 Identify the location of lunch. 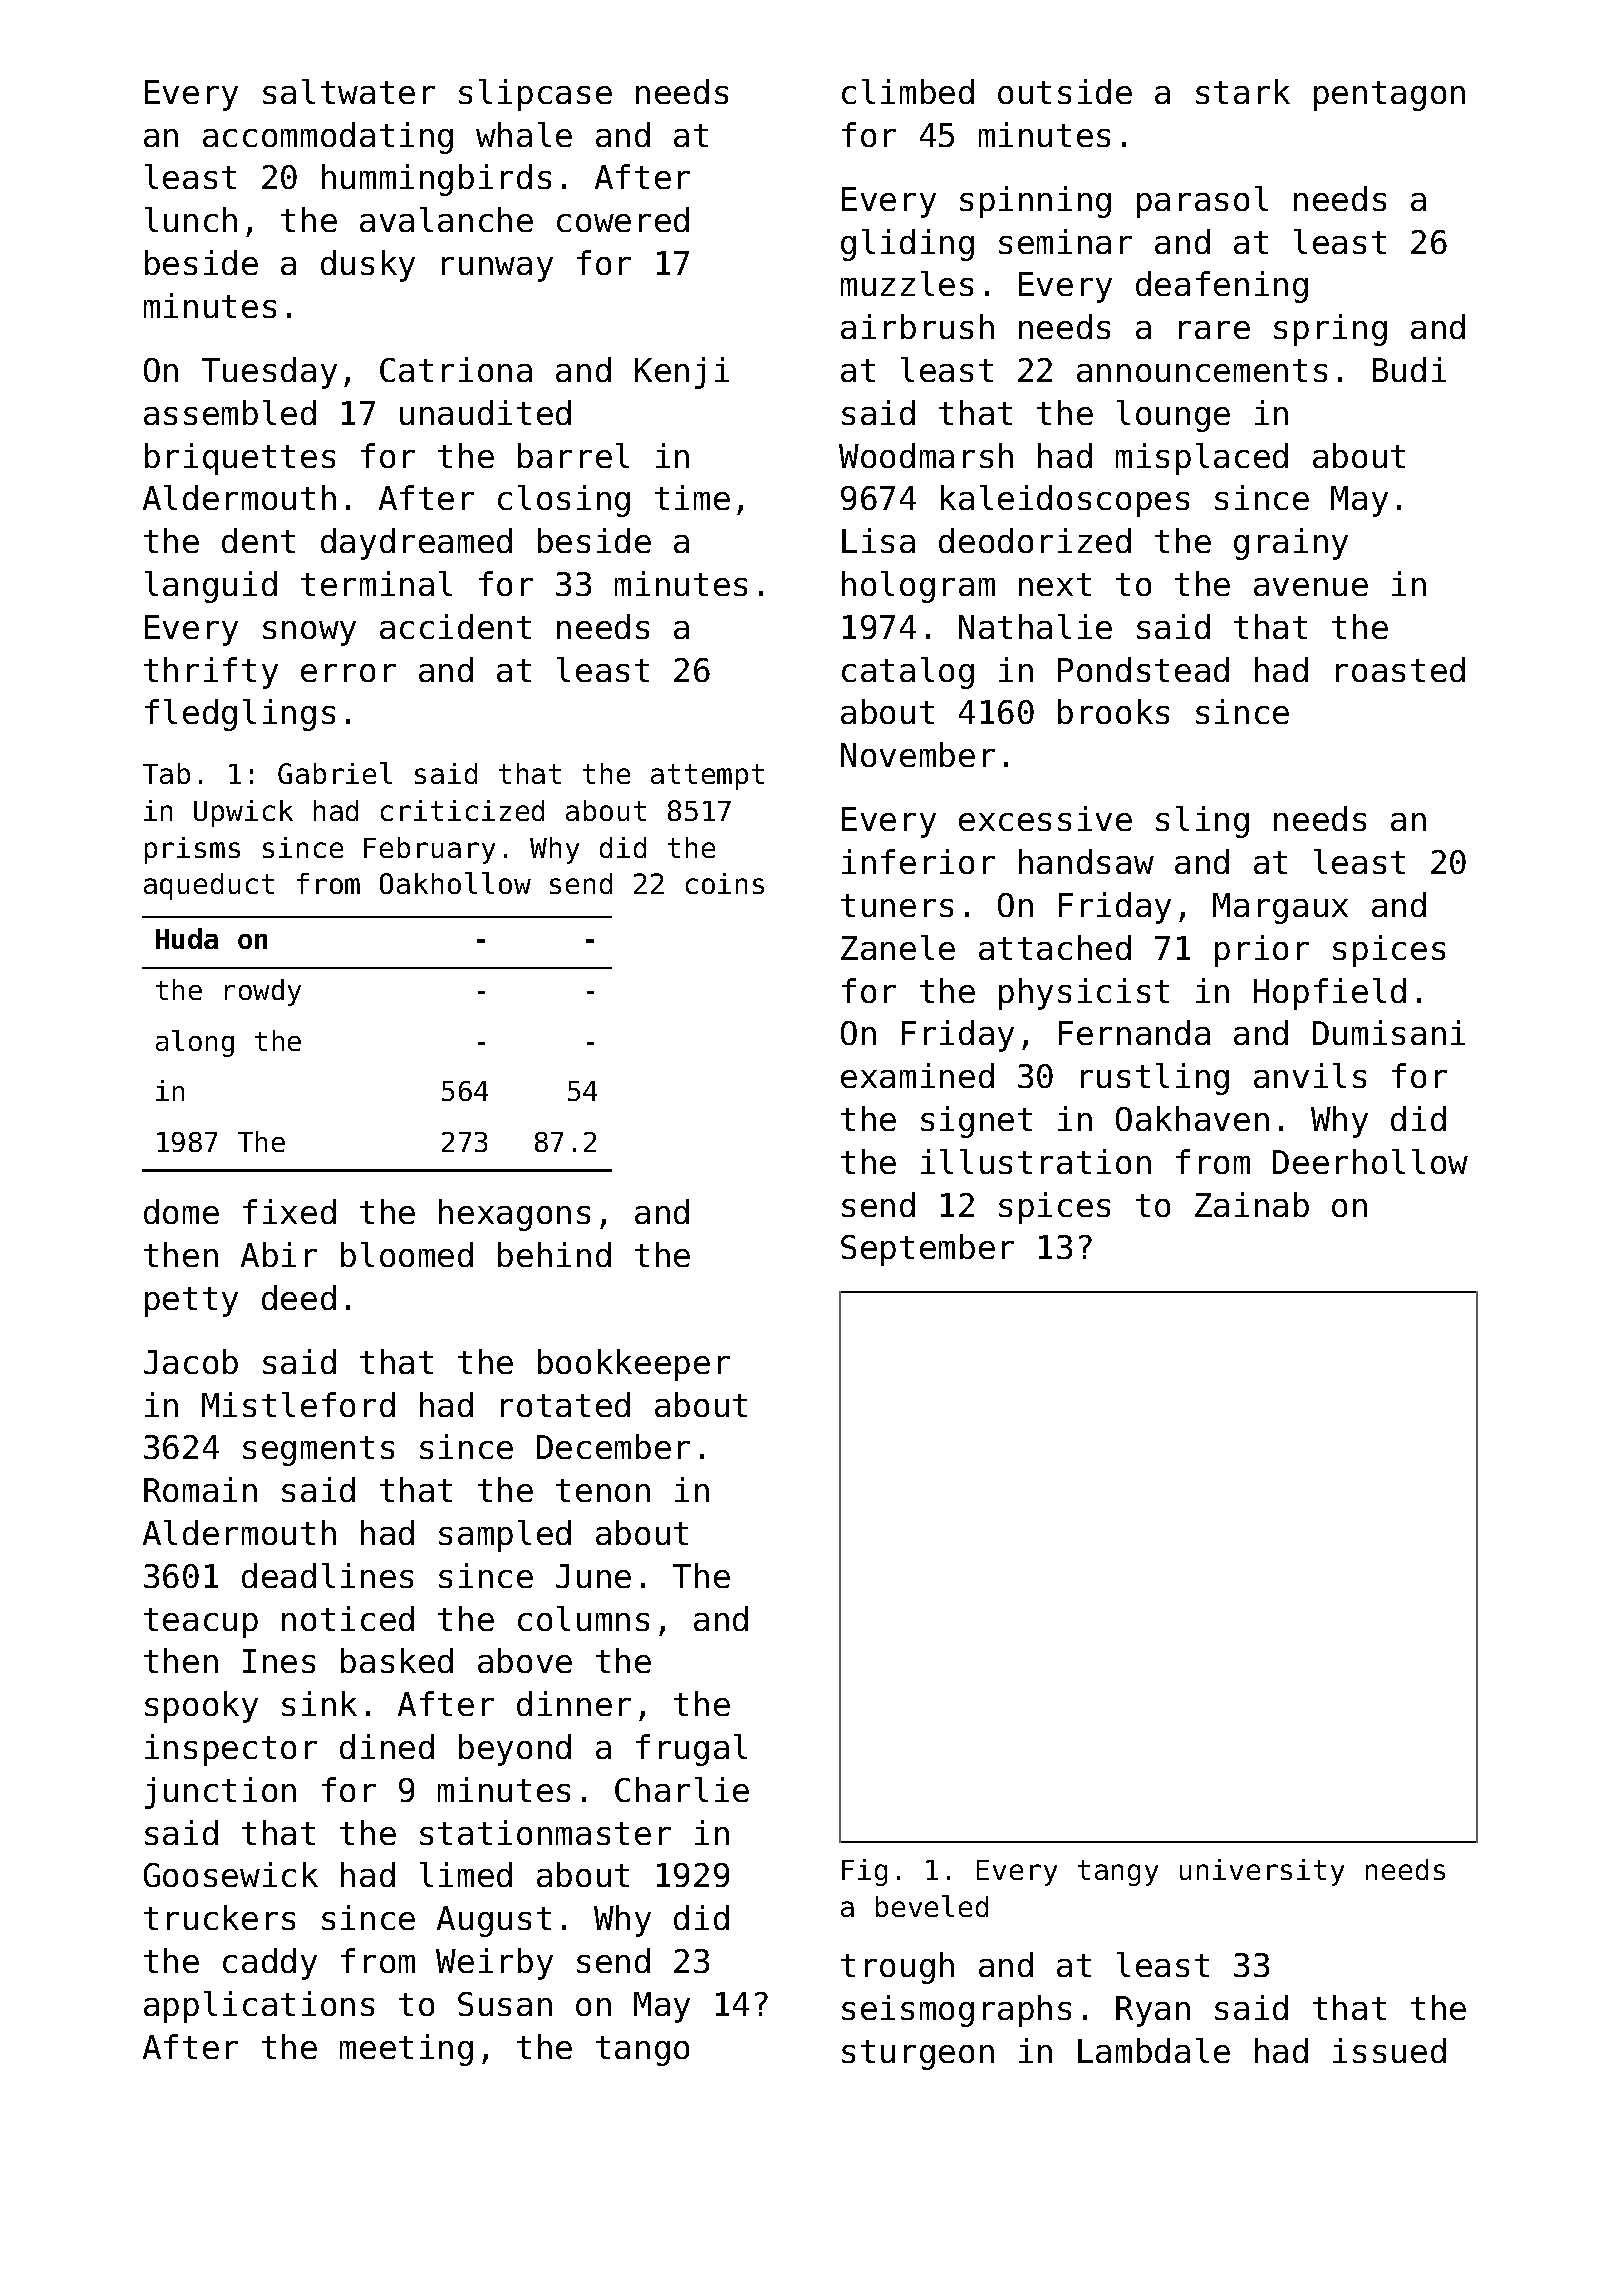
(191, 219).
